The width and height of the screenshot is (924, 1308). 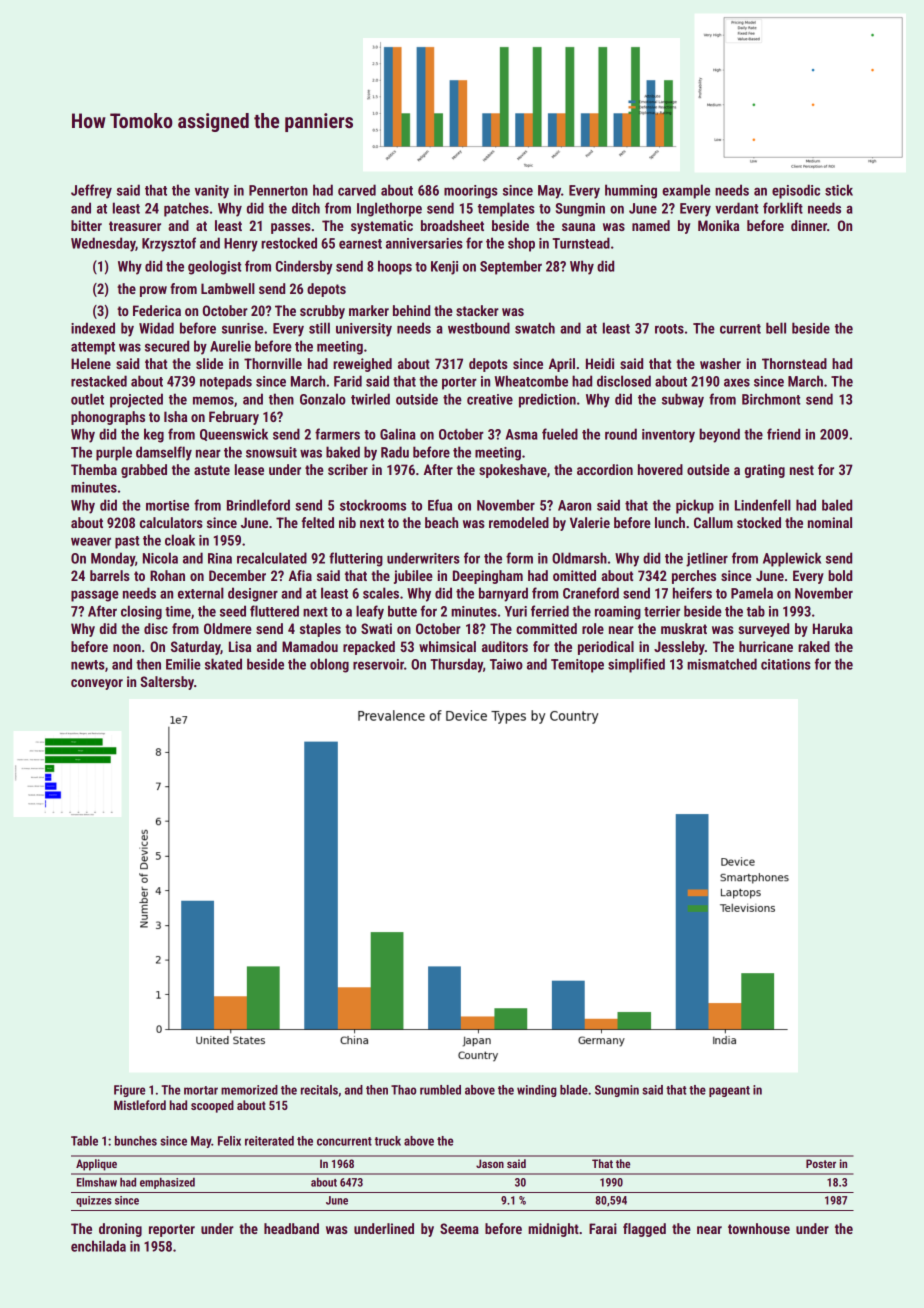 I want to click on simplified, so click(x=636, y=665).
